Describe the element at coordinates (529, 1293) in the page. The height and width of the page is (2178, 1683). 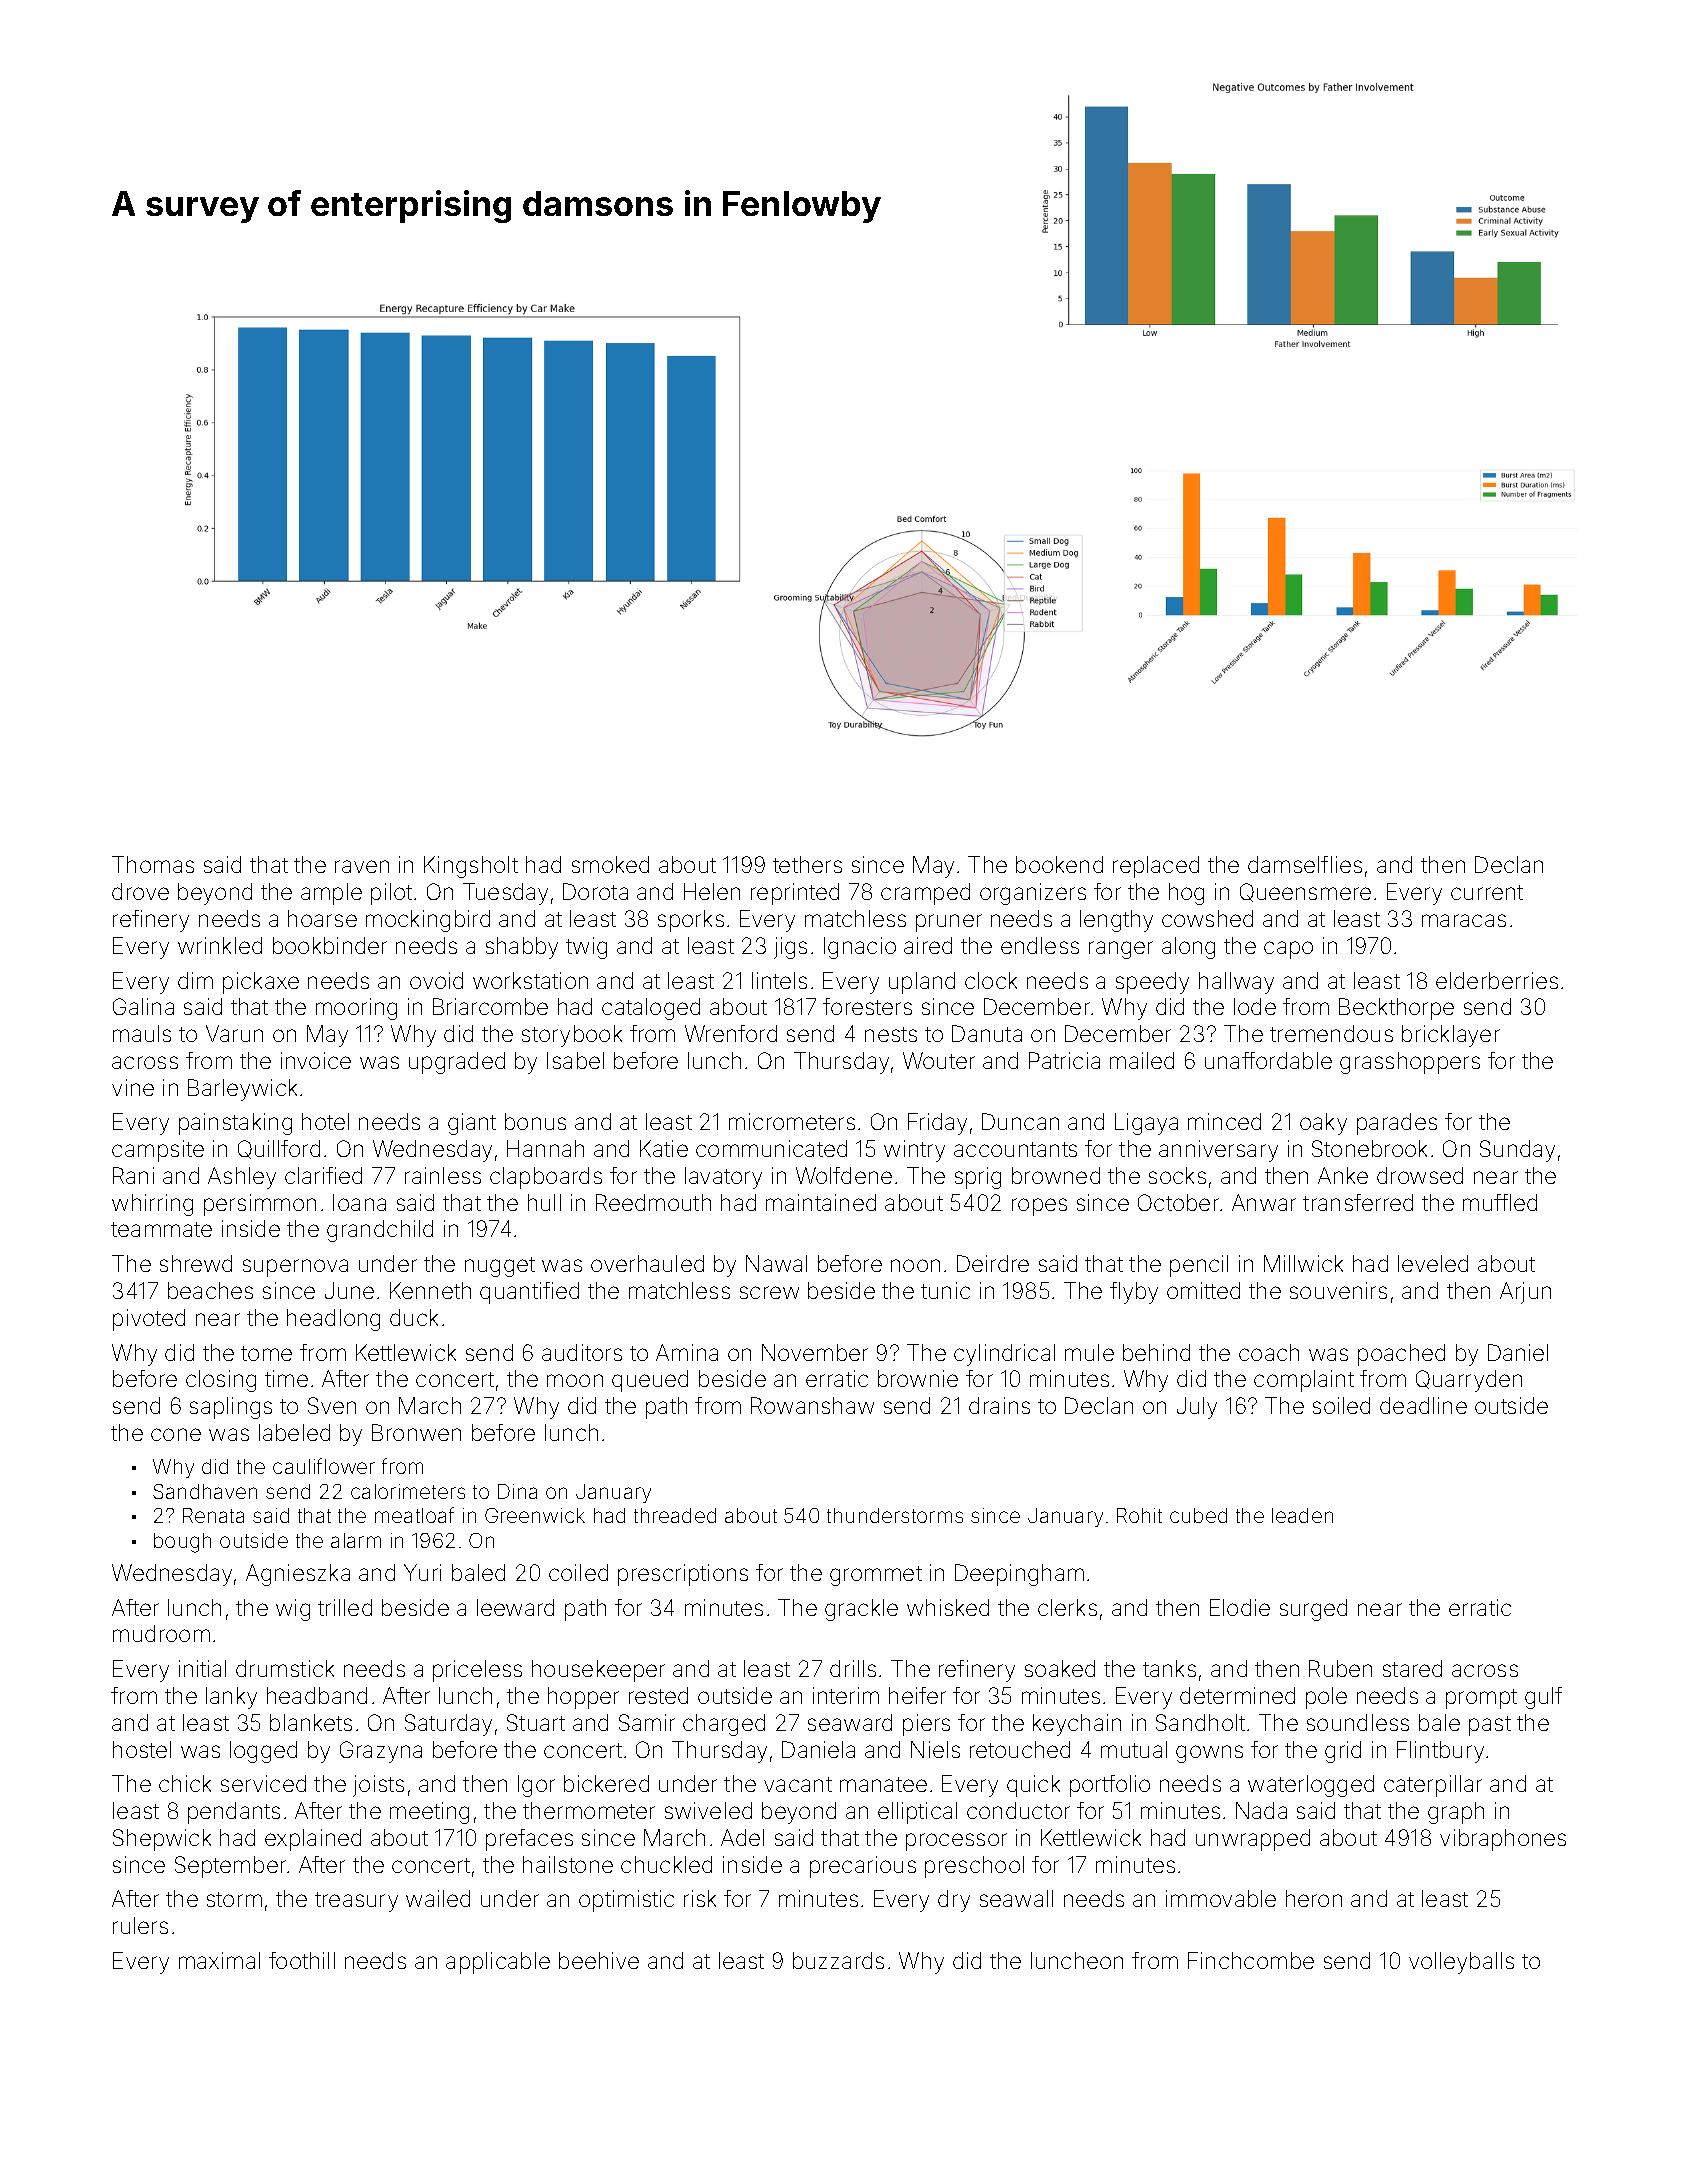
I see `quantified` at that location.
